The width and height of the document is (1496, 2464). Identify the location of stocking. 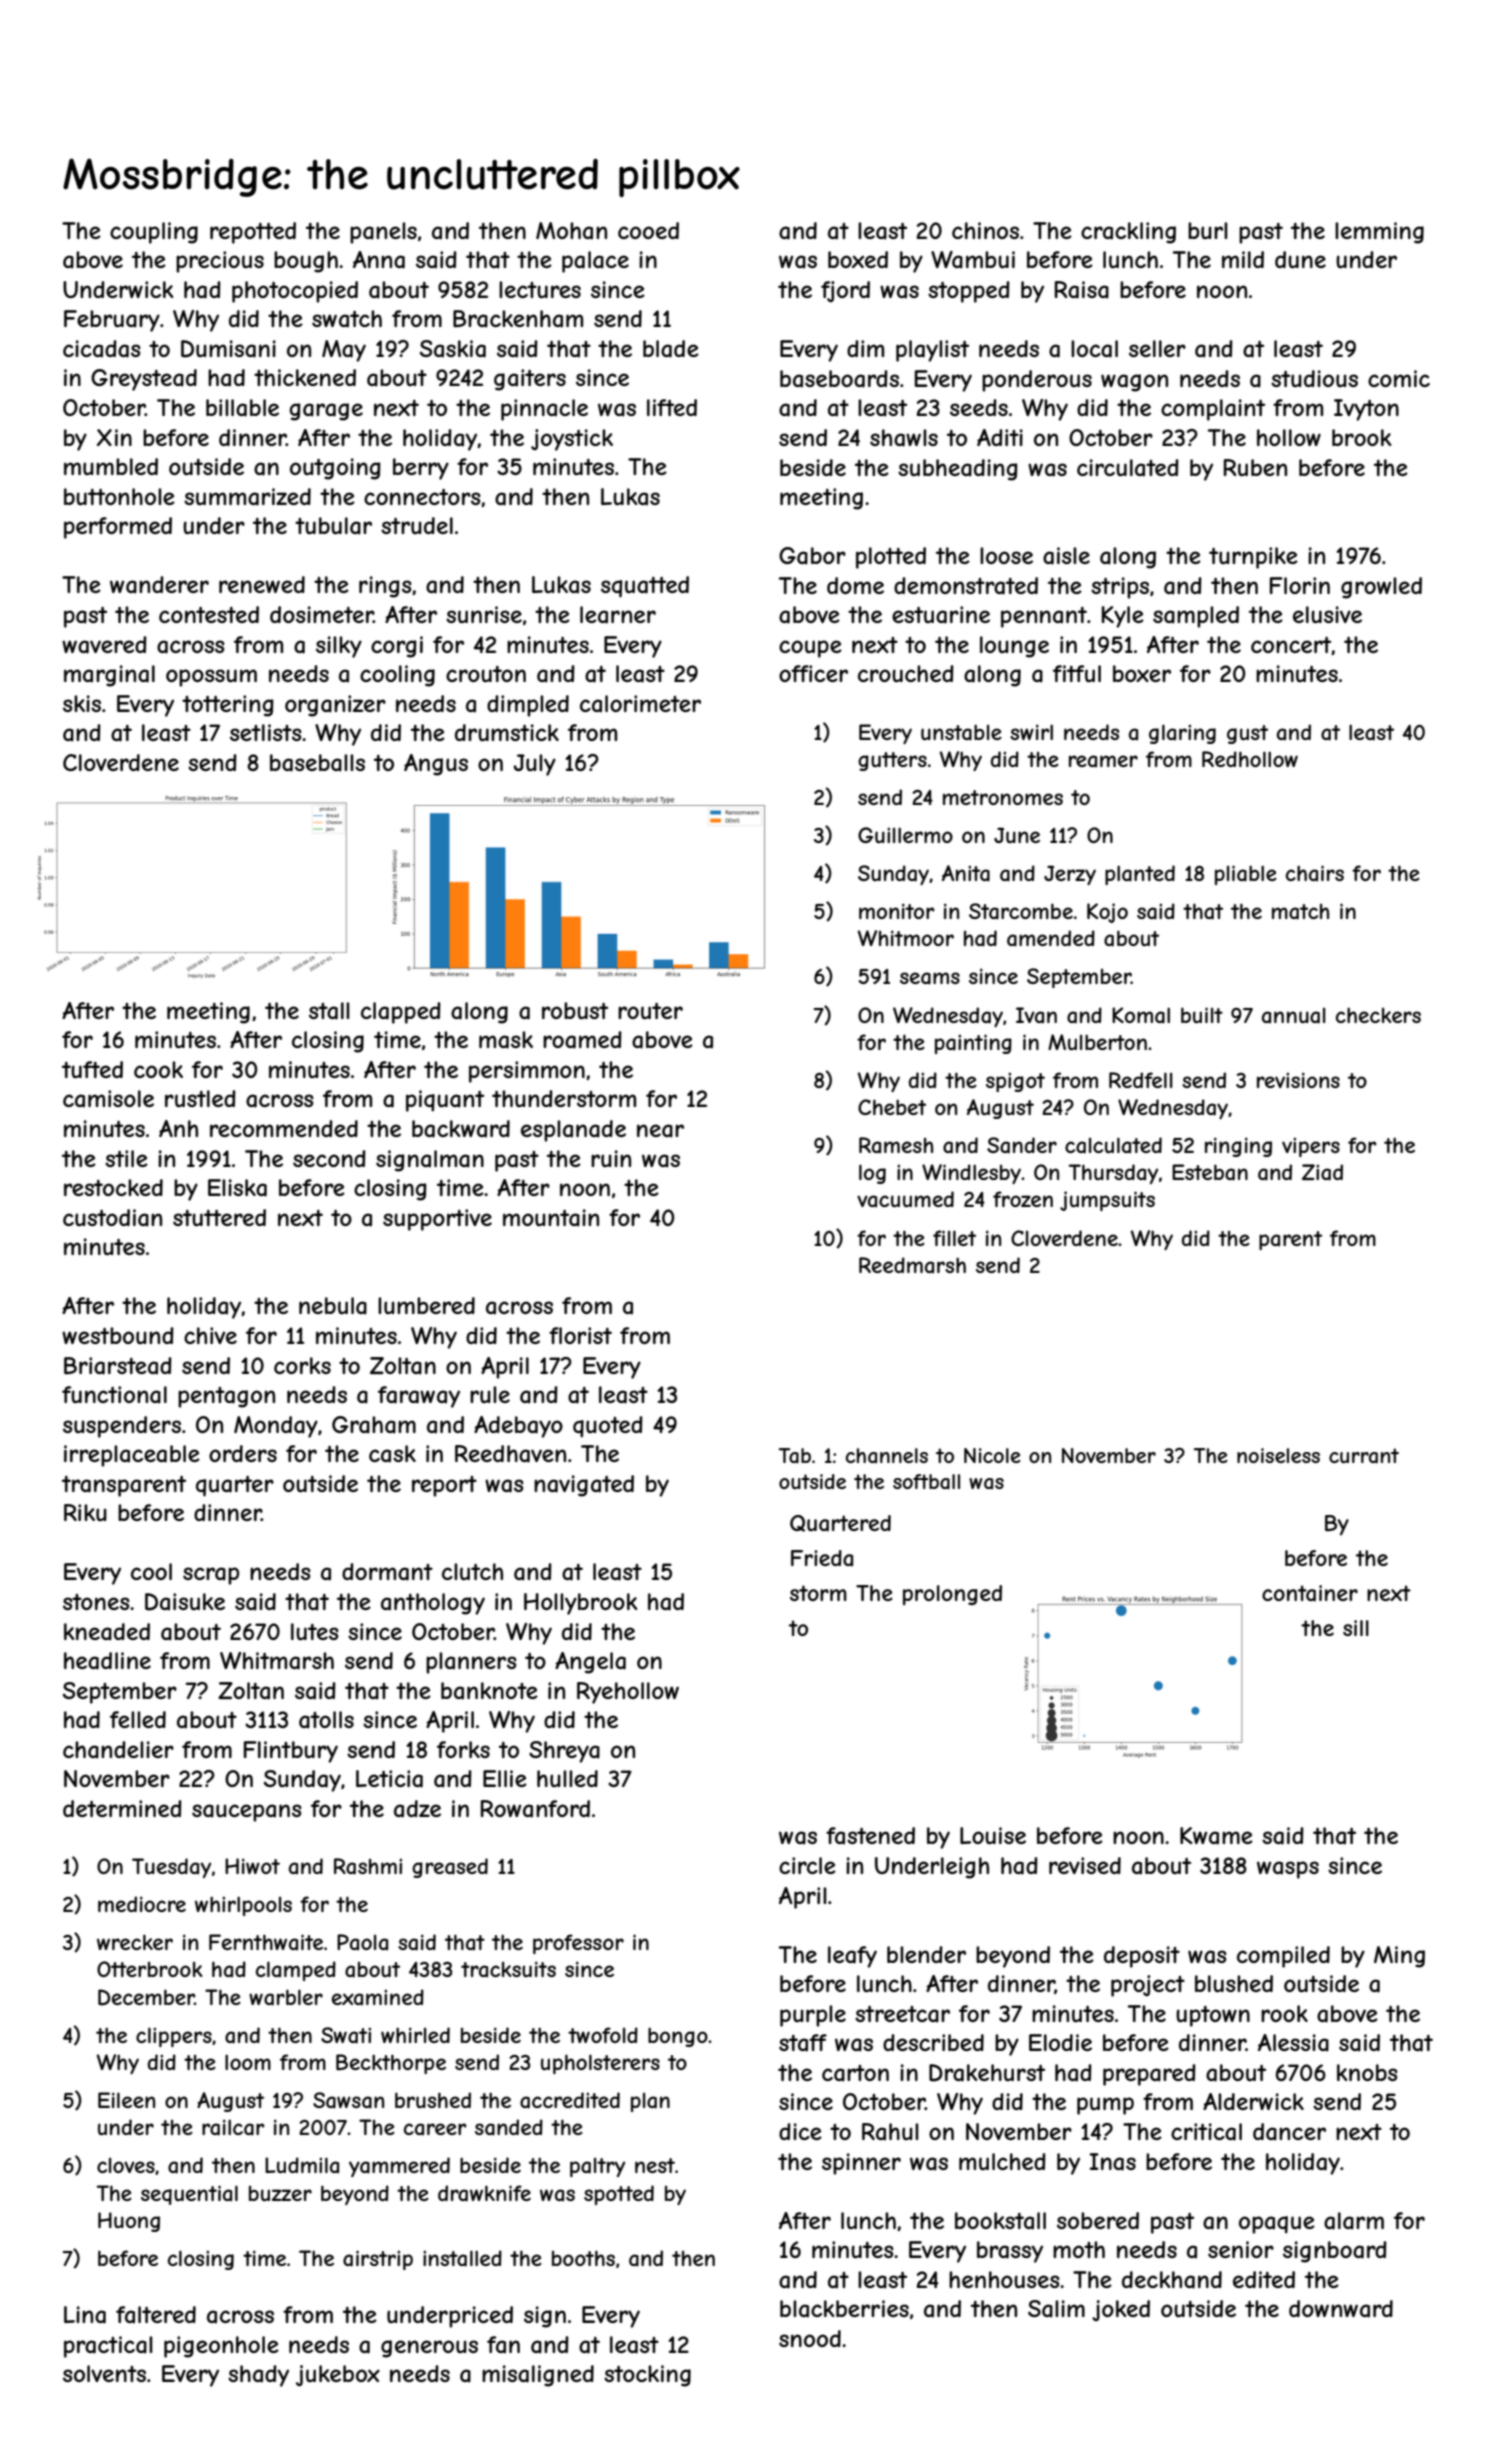
(647, 2376).
